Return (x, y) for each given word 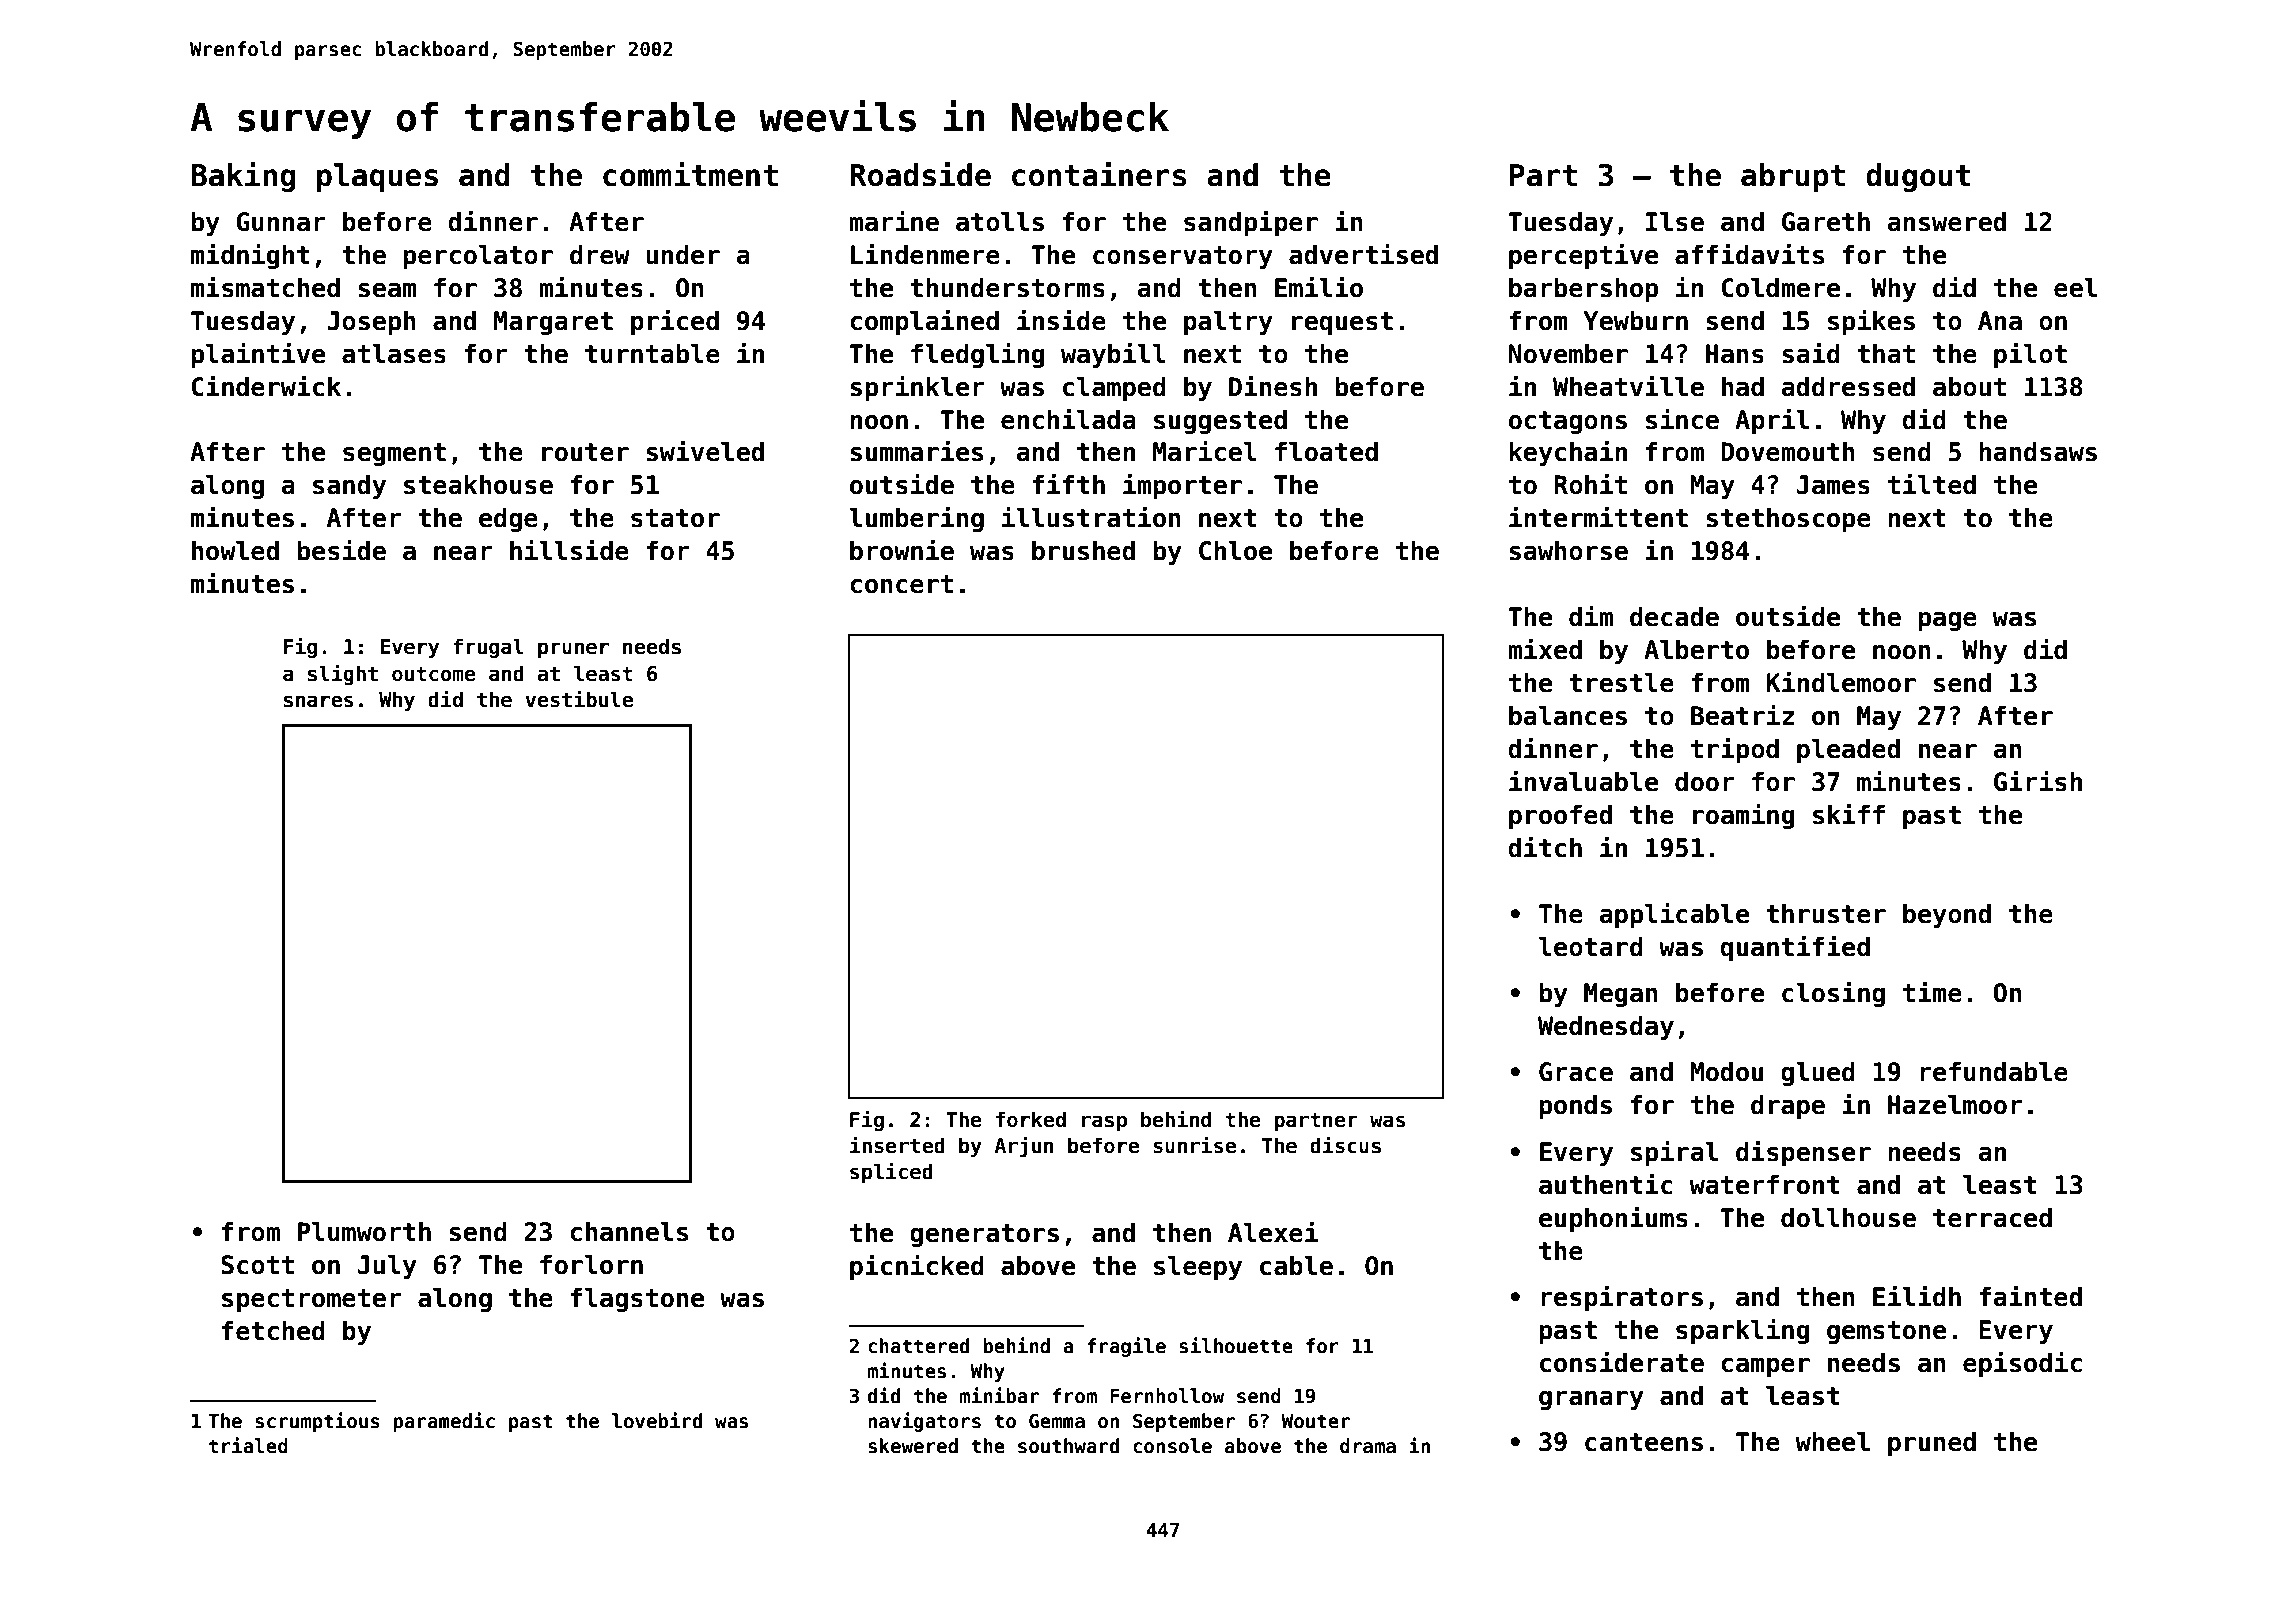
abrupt (1793, 177)
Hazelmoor (1955, 1104)
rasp (1104, 1123)
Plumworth (364, 1231)
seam (387, 290)
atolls (1000, 221)
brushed (1083, 550)
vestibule (579, 699)
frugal (488, 648)
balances (1568, 715)
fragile (1126, 1347)
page (1947, 621)
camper (1765, 1367)
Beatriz (1742, 715)
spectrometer (312, 1300)
